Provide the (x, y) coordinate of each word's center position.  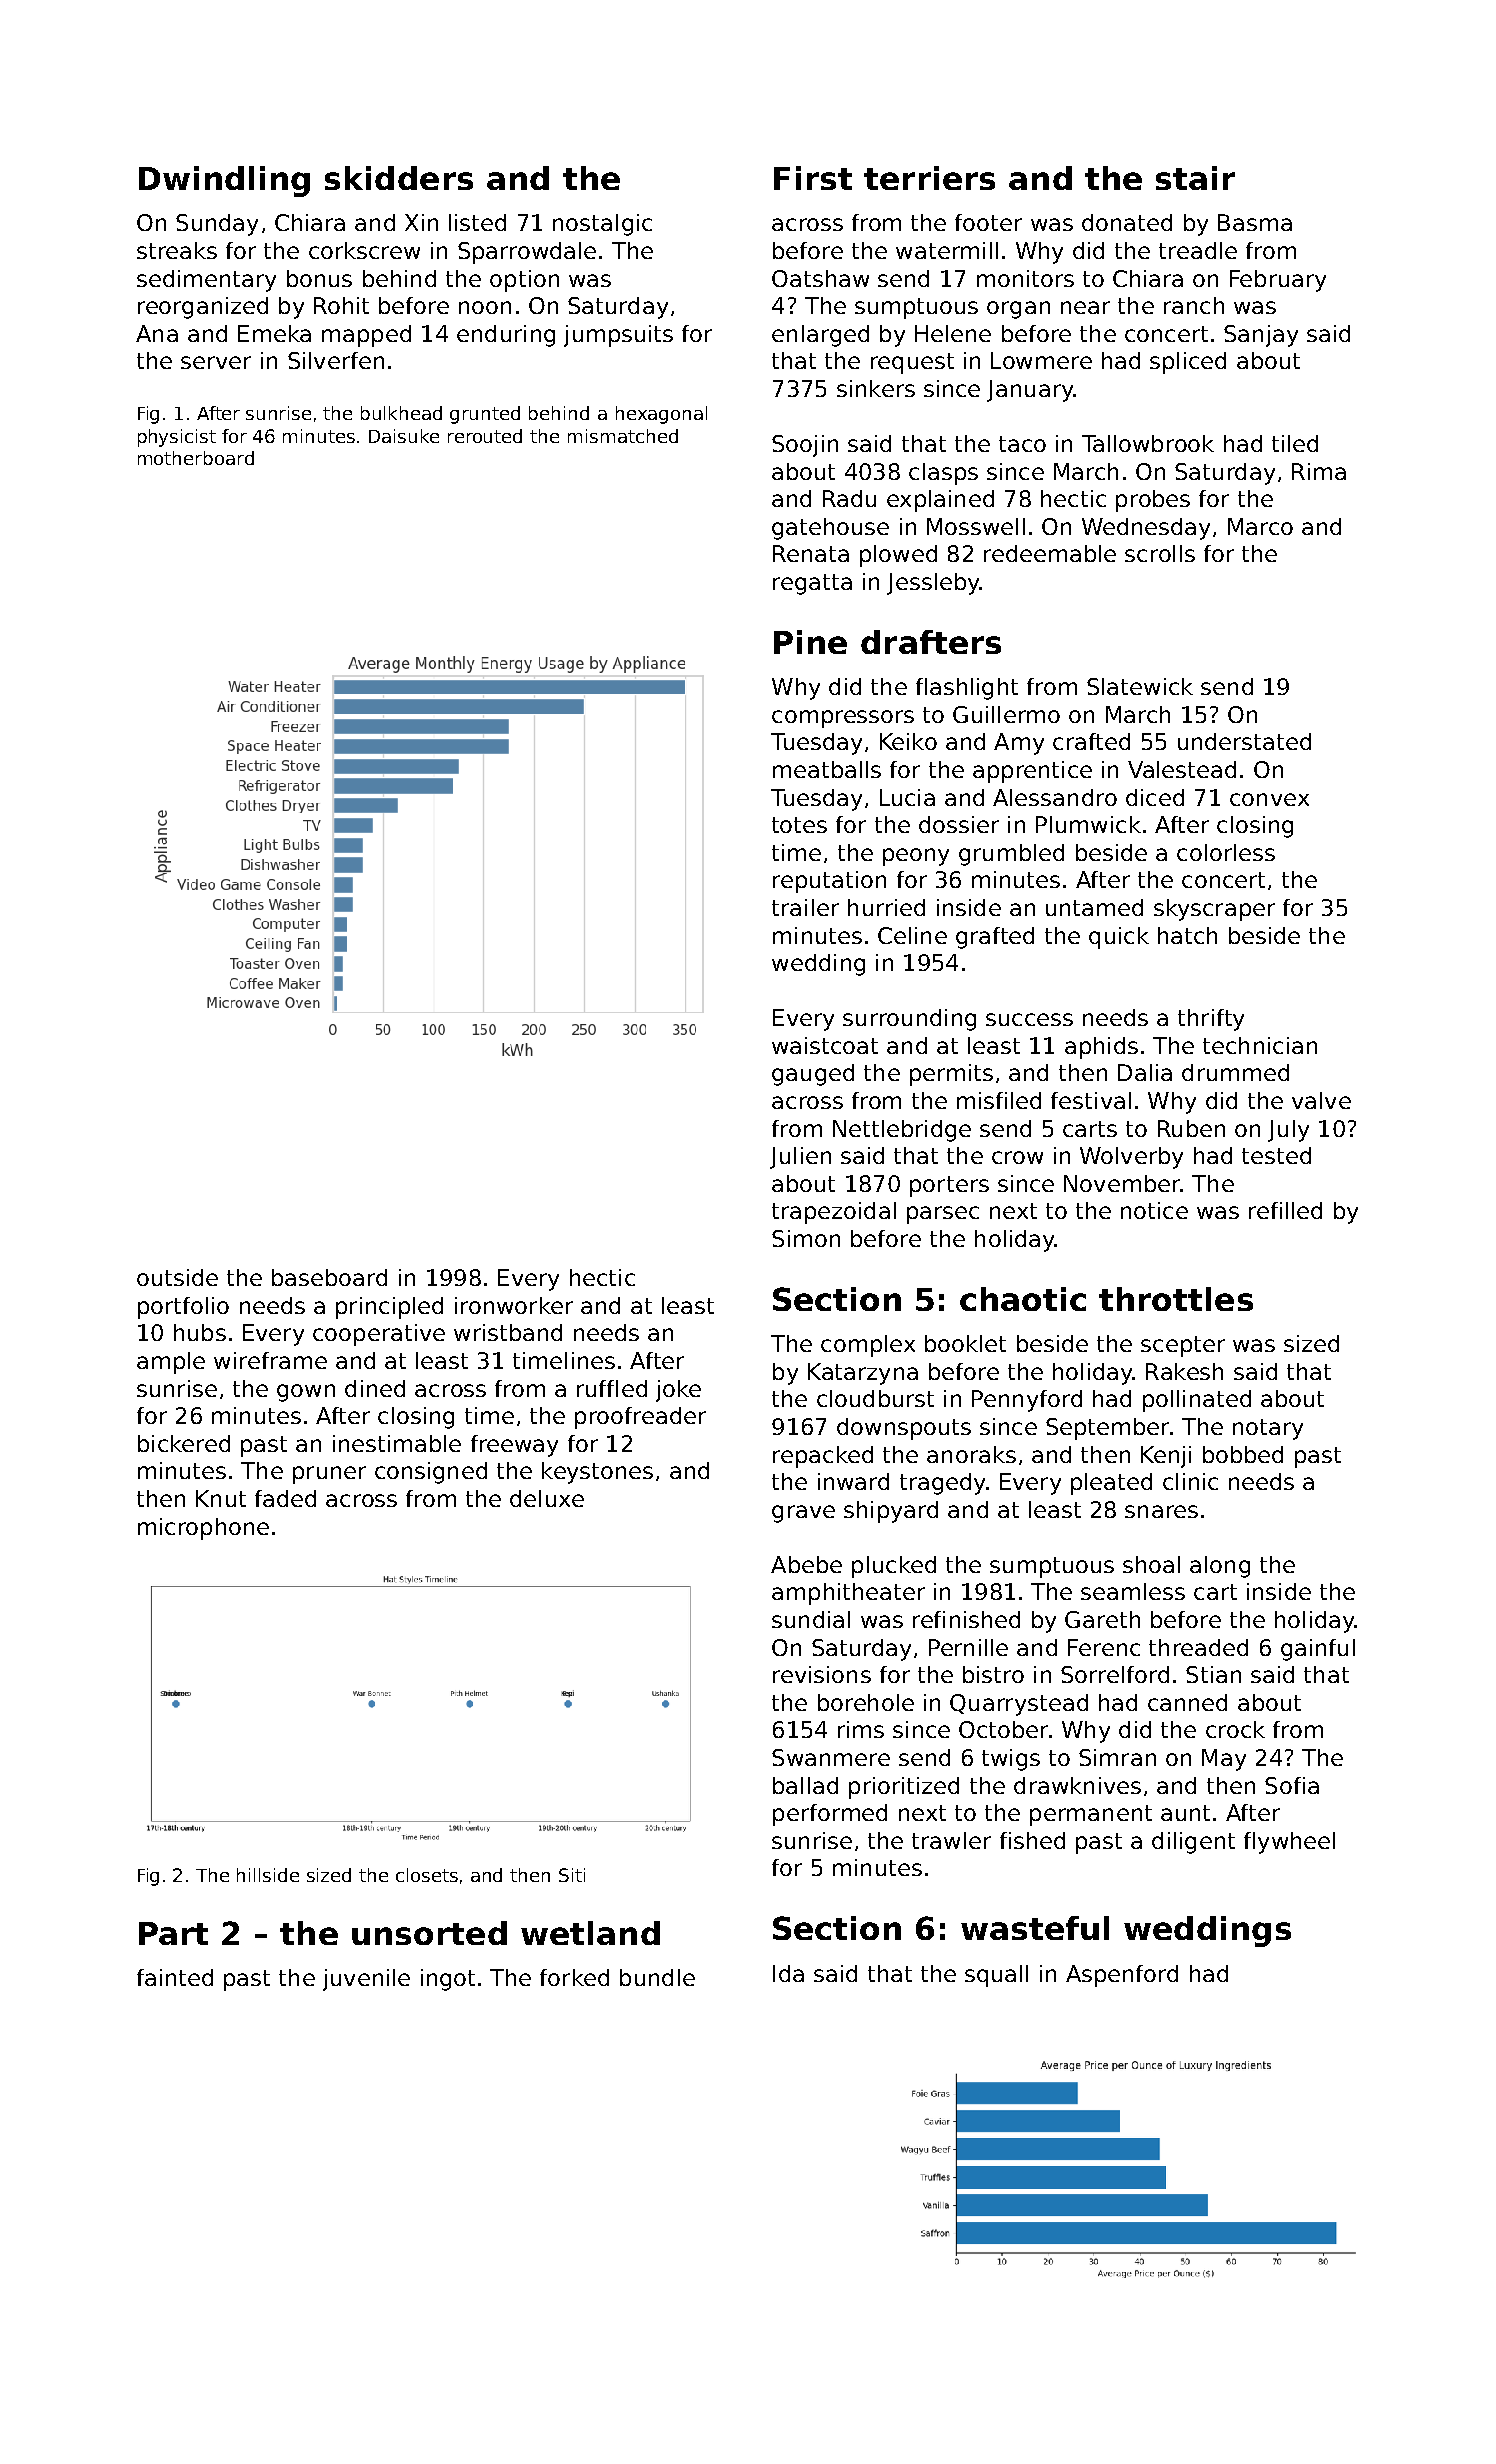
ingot (448, 1980)
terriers (929, 178)
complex (868, 1346)
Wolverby (1131, 1158)
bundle (657, 1977)
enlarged (820, 336)
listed (477, 222)
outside (177, 1277)
